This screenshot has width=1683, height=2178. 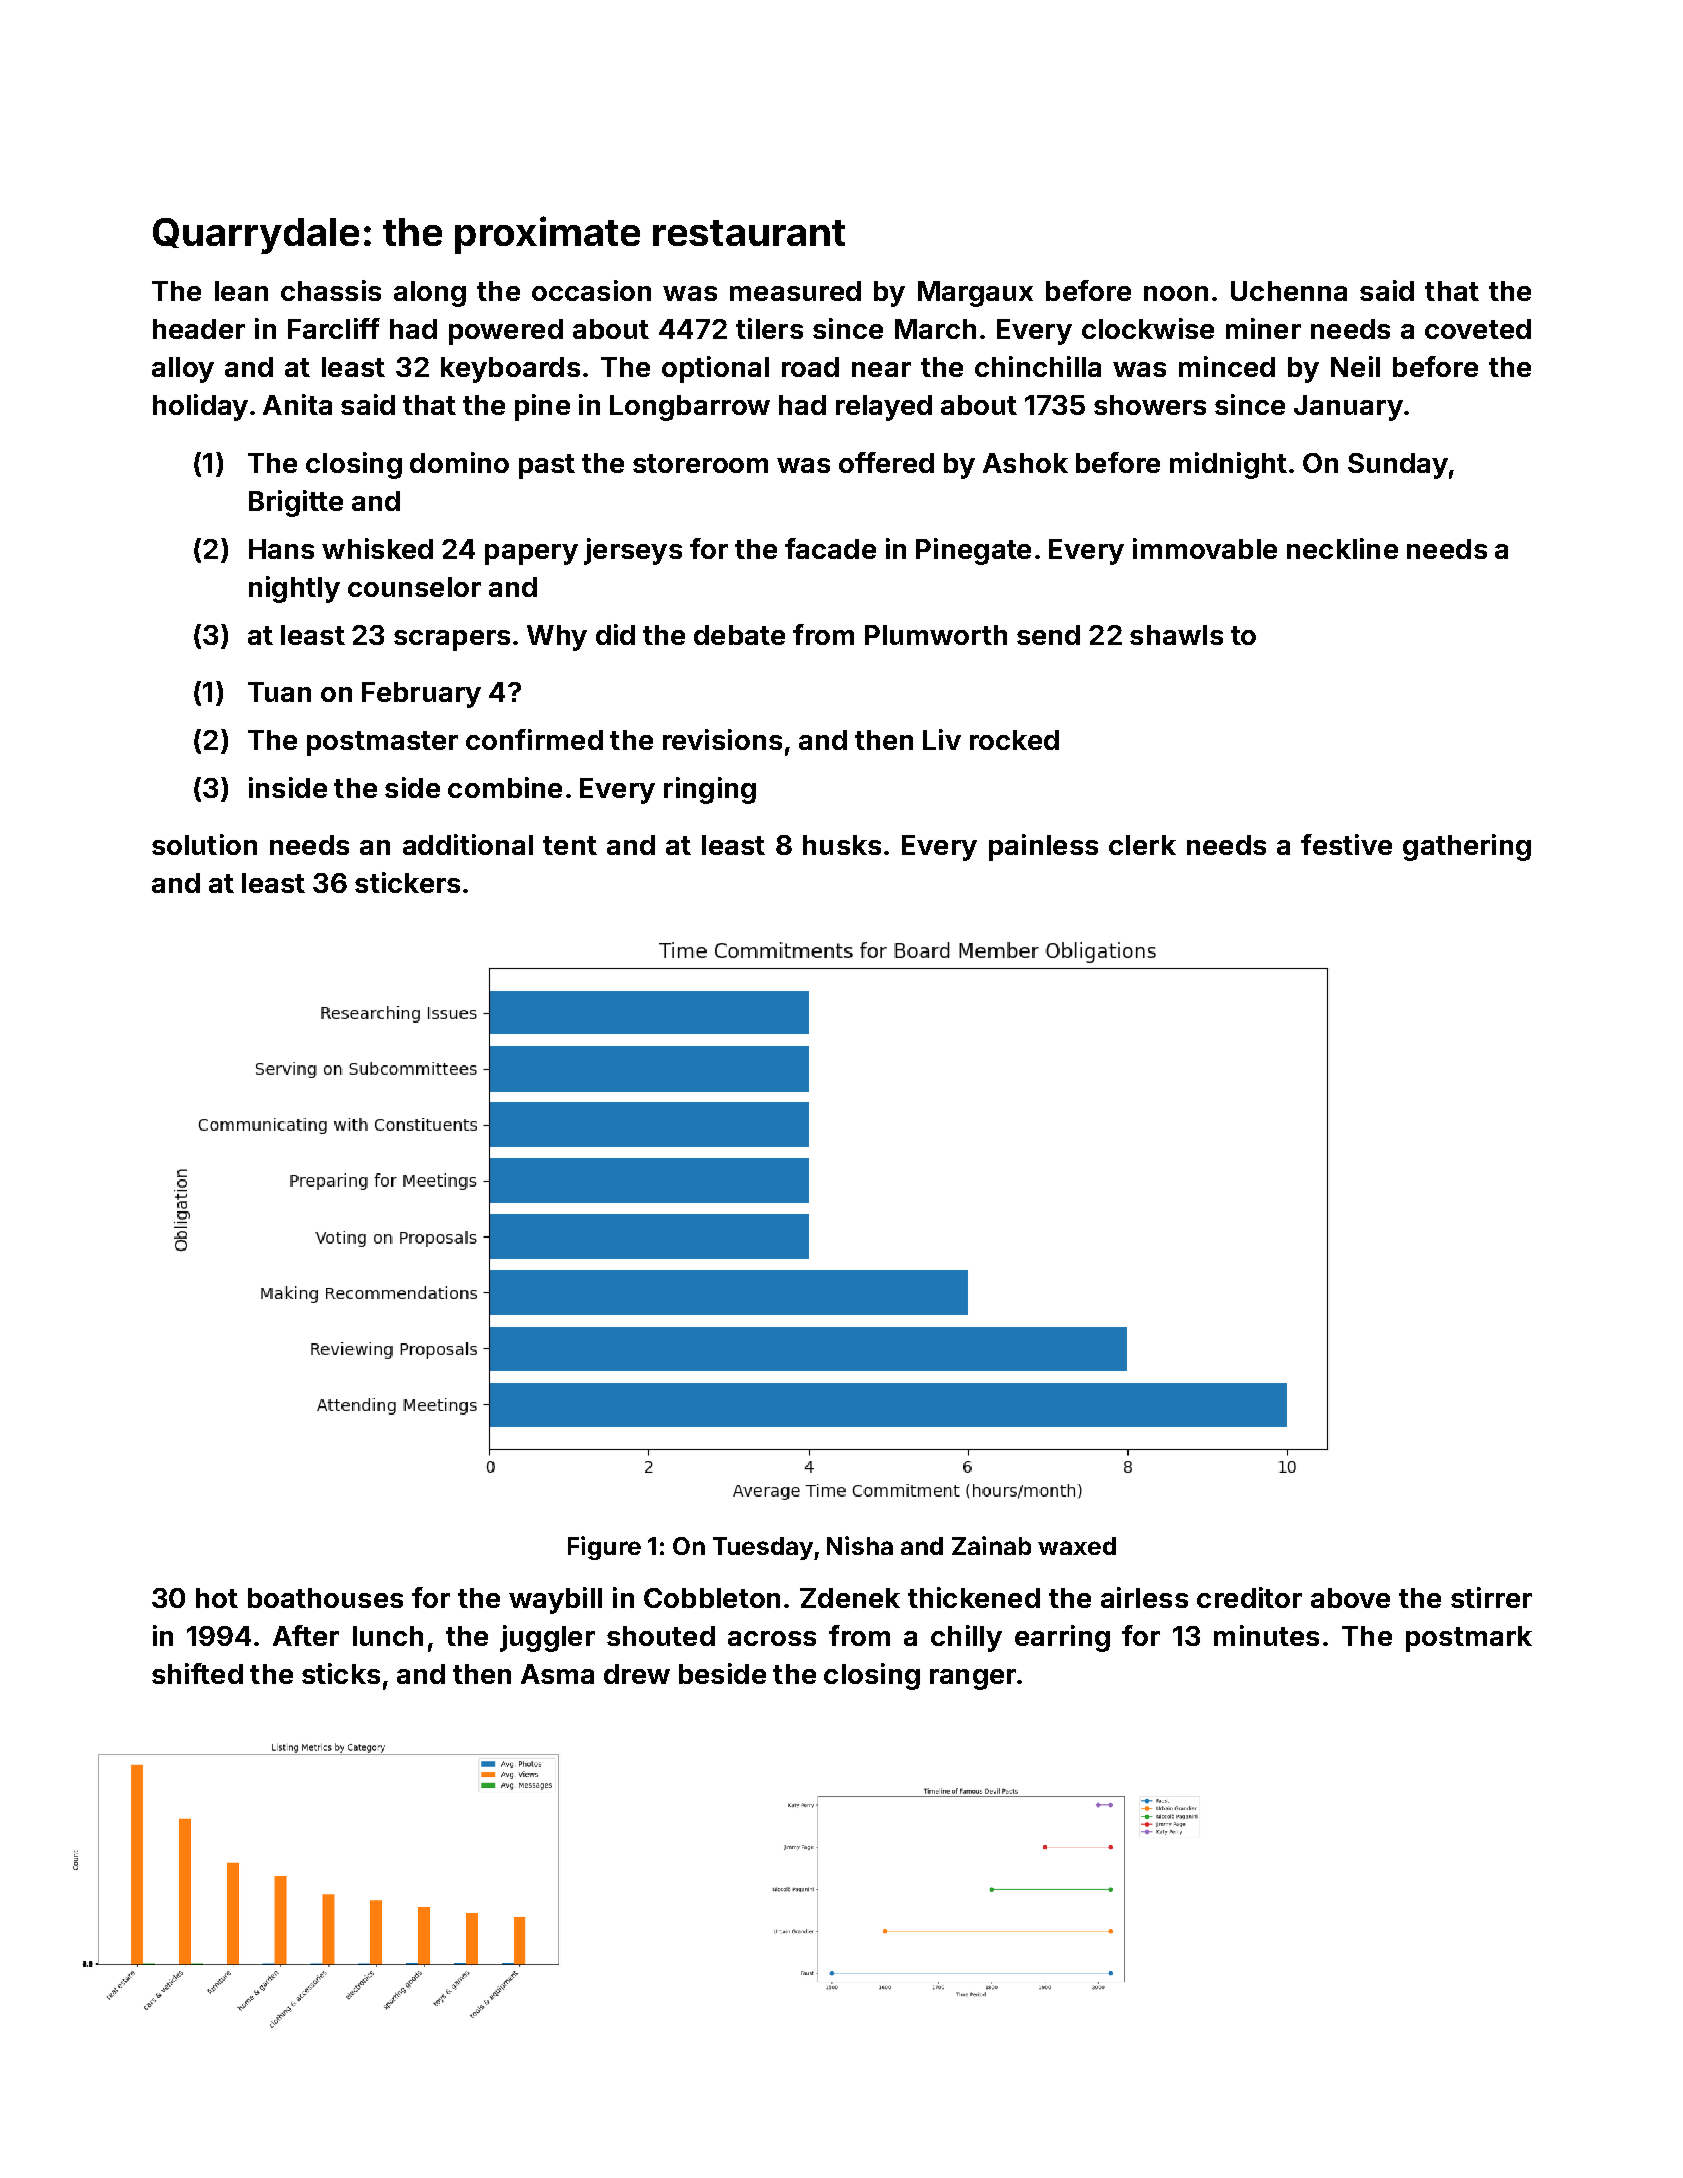 What do you see at coordinates (1350, 1598) in the screenshot?
I see `above` at bounding box center [1350, 1598].
